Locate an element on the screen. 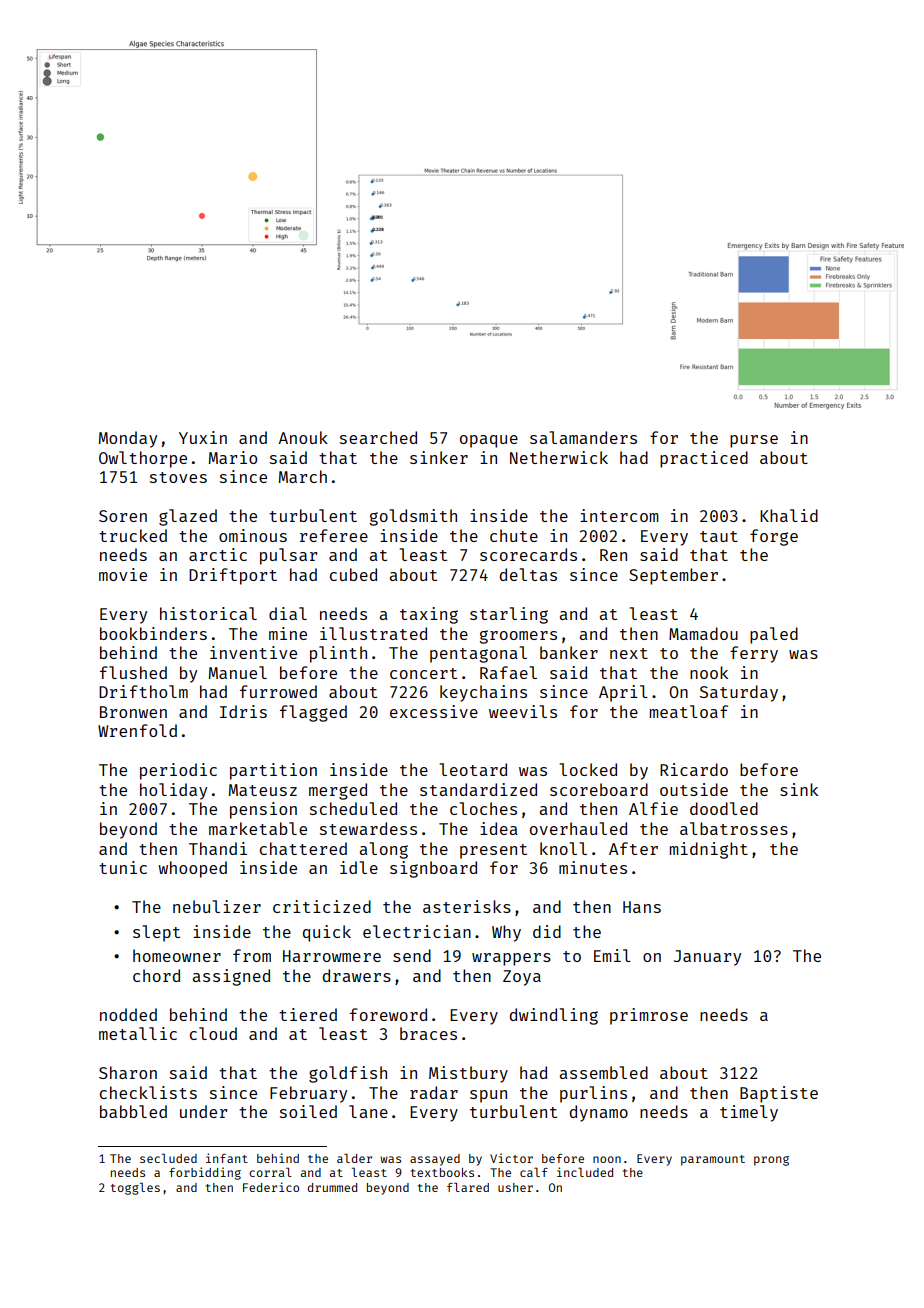 Image resolution: width=924 pixels, height=1308 pixels. taut is located at coordinates (719, 536).
